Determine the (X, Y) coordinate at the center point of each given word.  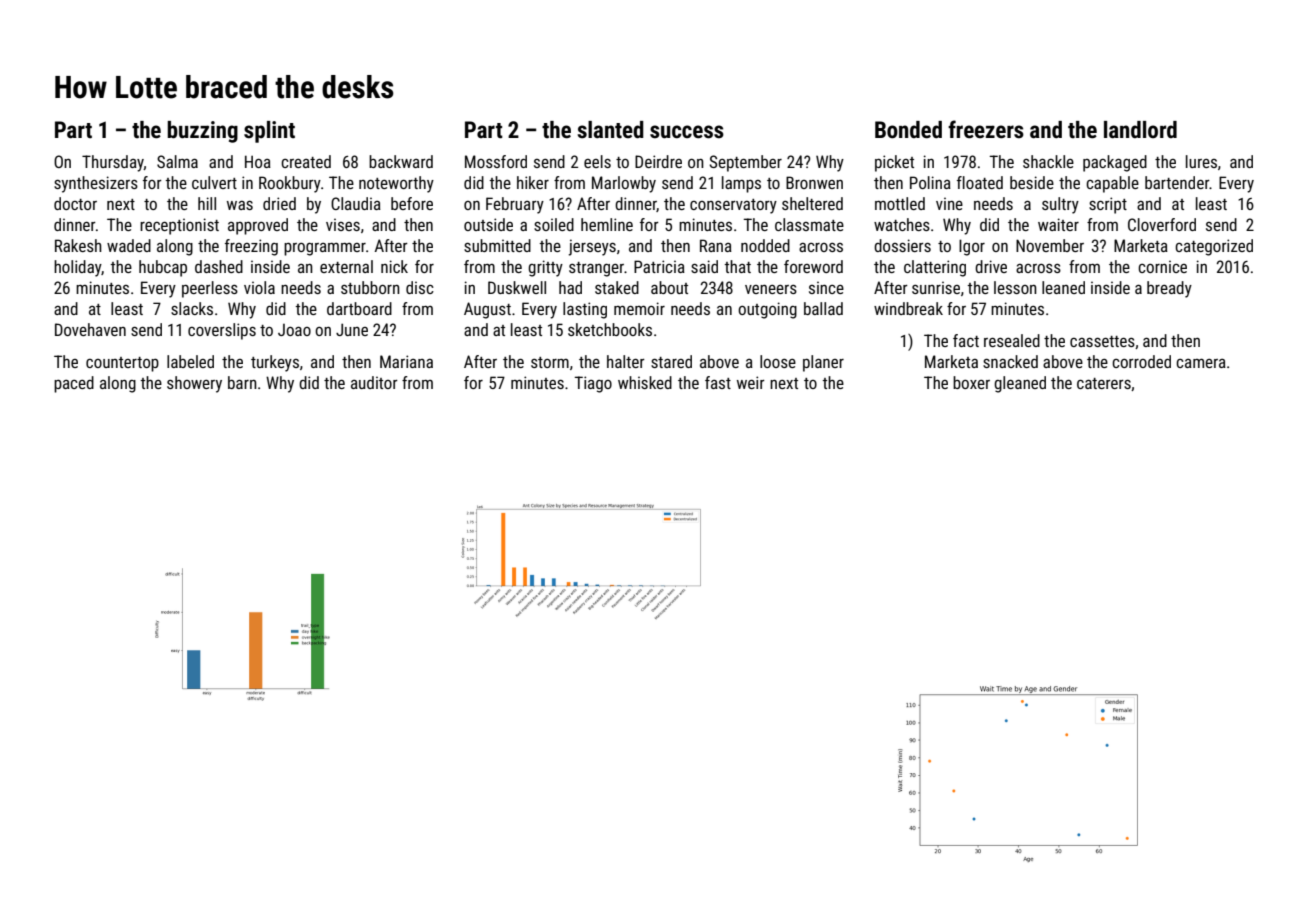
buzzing (202, 132)
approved (258, 226)
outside (488, 224)
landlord (1140, 130)
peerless (210, 289)
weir (751, 382)
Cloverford (1162, 224)
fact (966, 340)
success (687, 132)
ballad (823, 308)
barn (242, 382)
